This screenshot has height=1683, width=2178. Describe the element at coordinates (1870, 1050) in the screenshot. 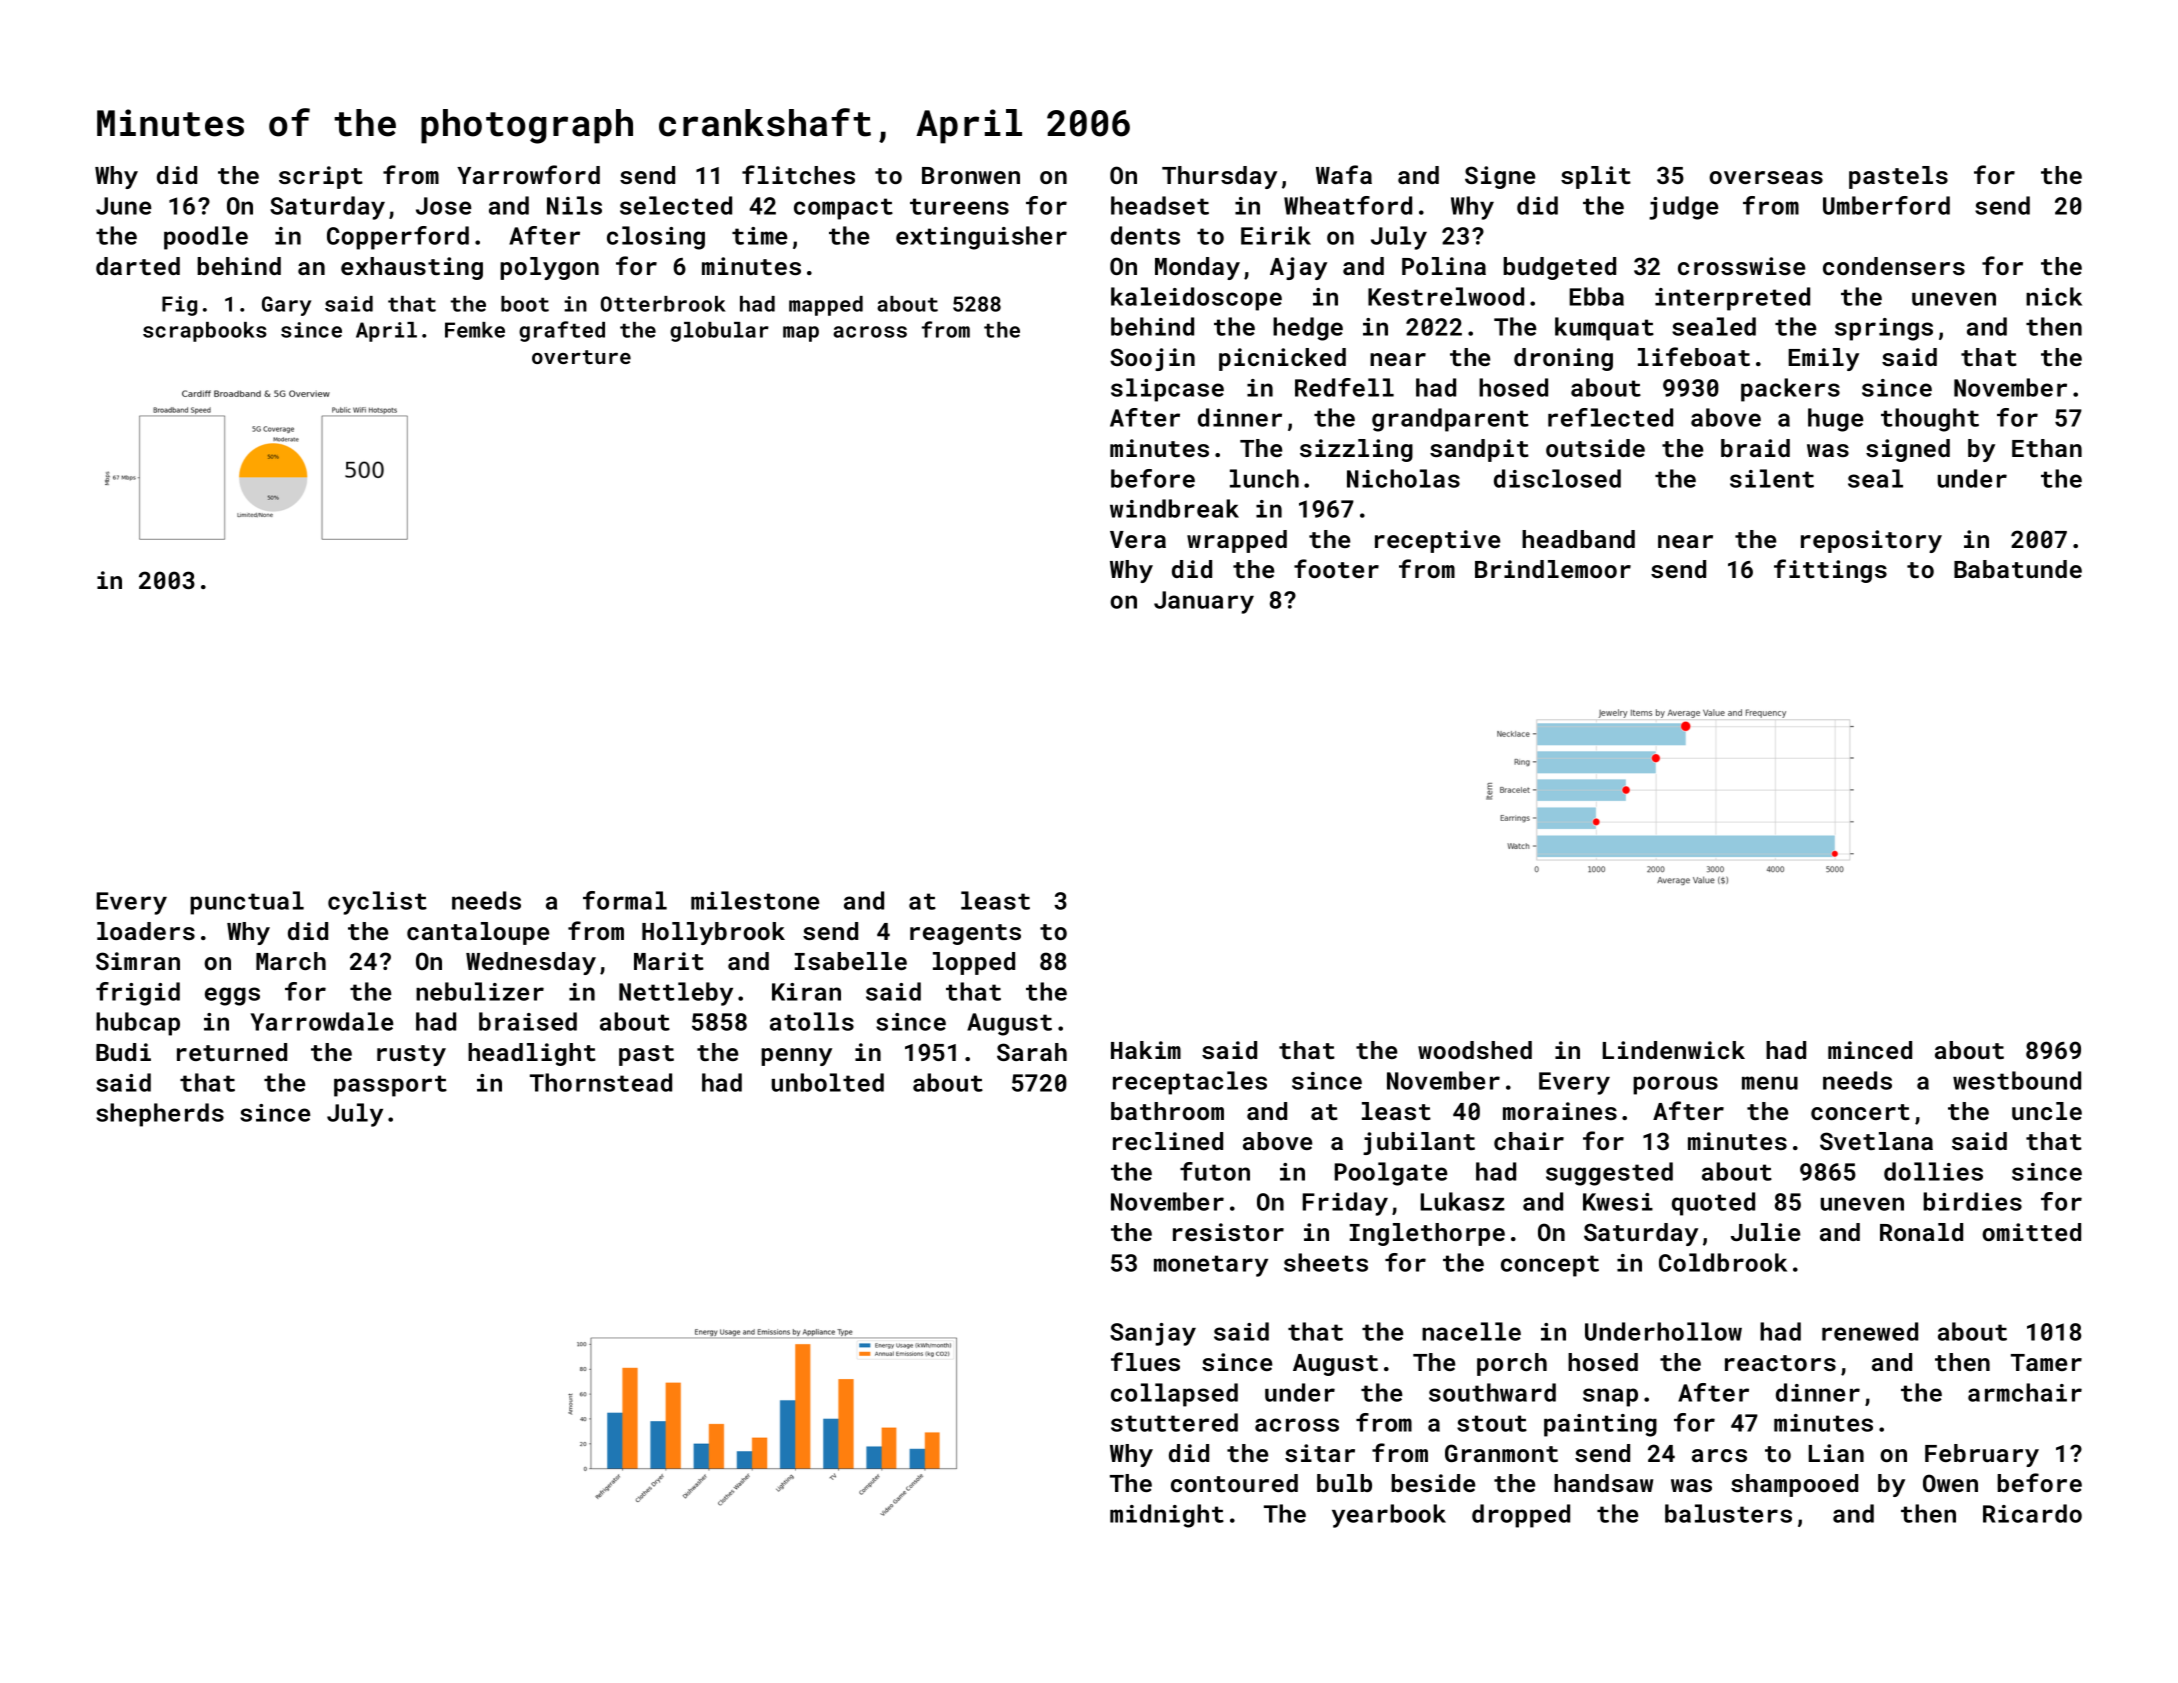

I see `minced` at that location.
